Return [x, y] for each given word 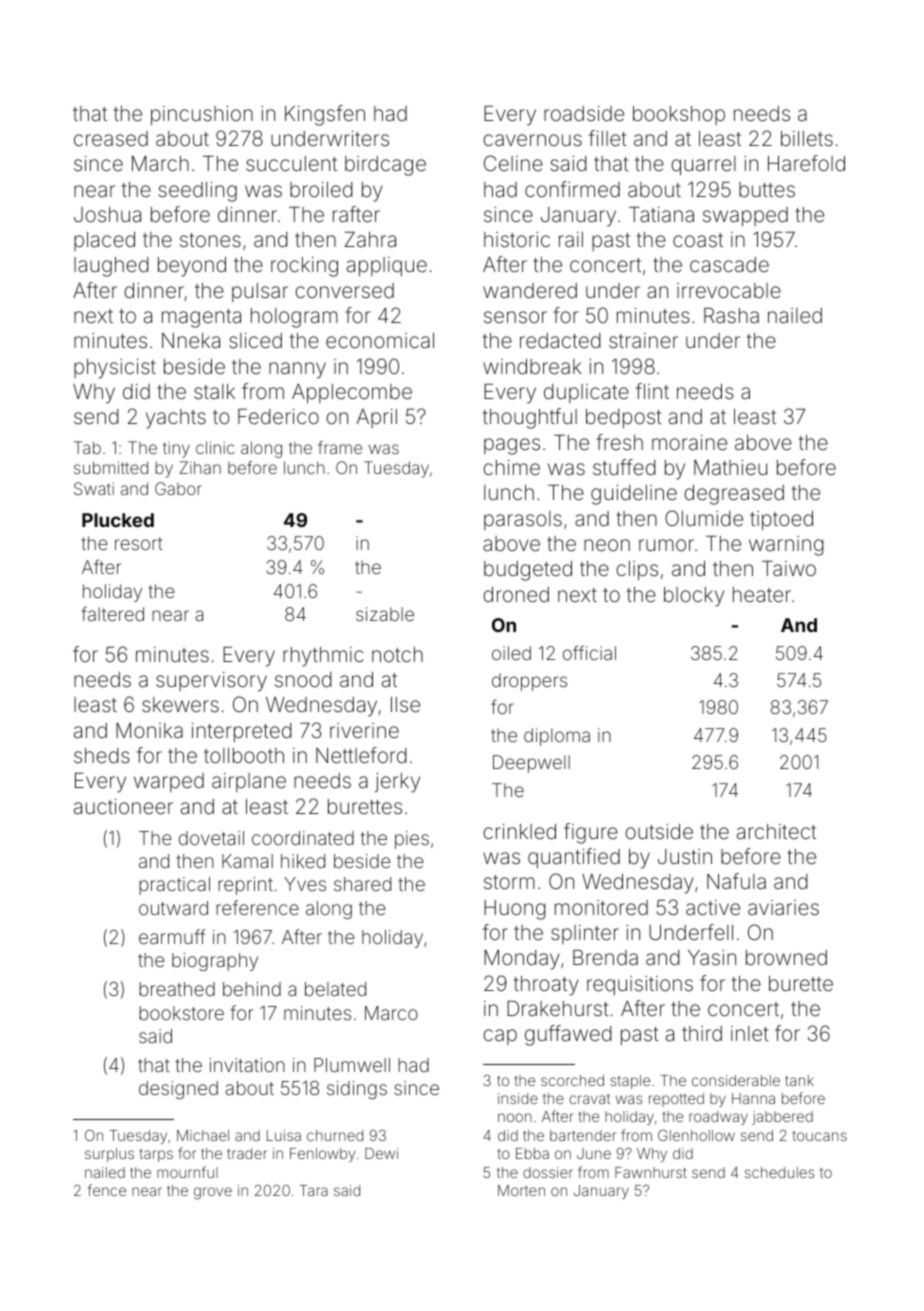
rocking [304, 267]
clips [637, 570]
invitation [247, 1065]
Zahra [370, 239]
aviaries [783, 907]
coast [698, 240]
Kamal [247, 861]
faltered [112, 613]
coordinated [303, 838]
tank [799, 1080]
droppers [529, 682]
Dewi [381, 1153]
